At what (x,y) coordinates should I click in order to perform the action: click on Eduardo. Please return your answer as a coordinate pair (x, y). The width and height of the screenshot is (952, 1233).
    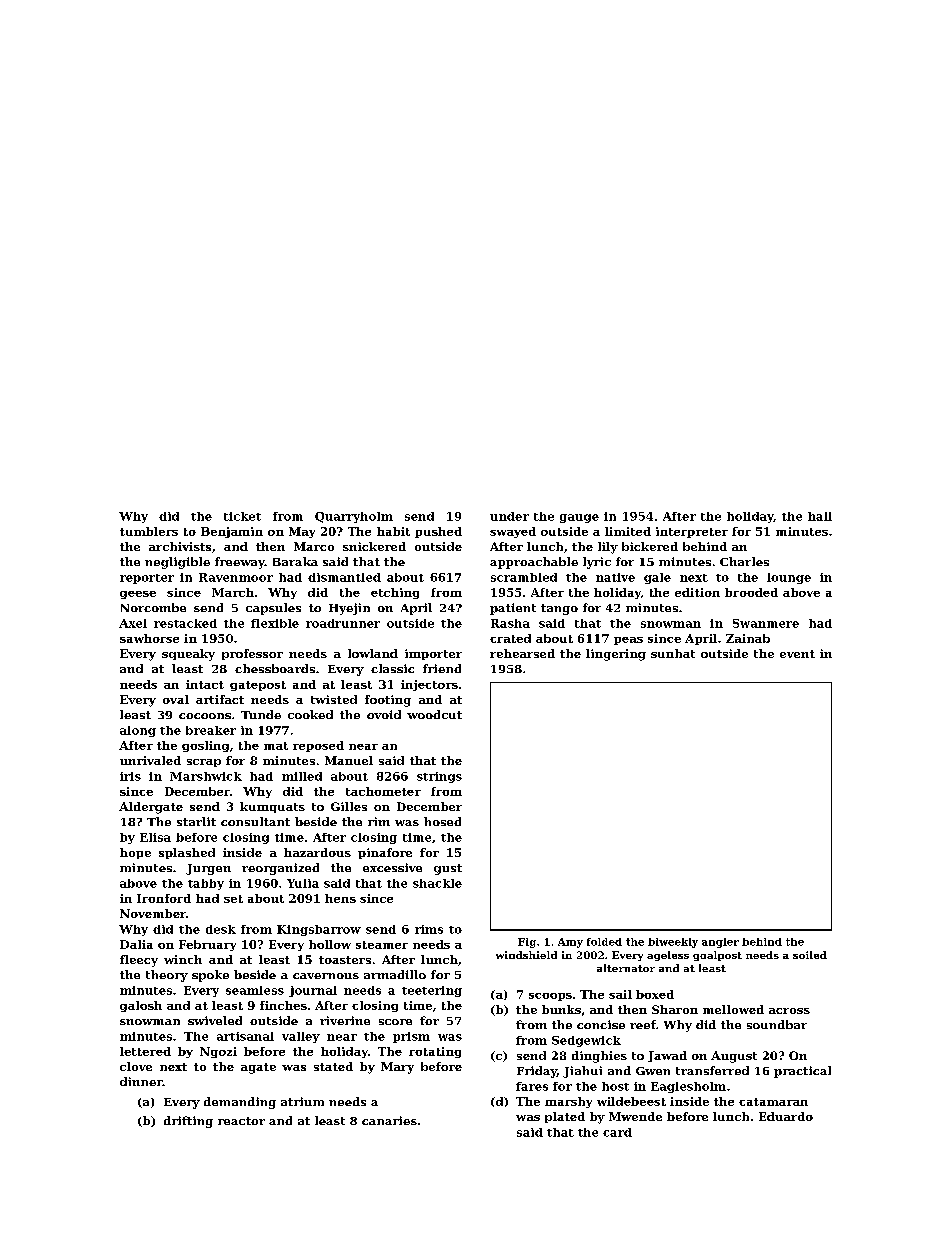
    Looking at the image, I should click on (786, 1116).
